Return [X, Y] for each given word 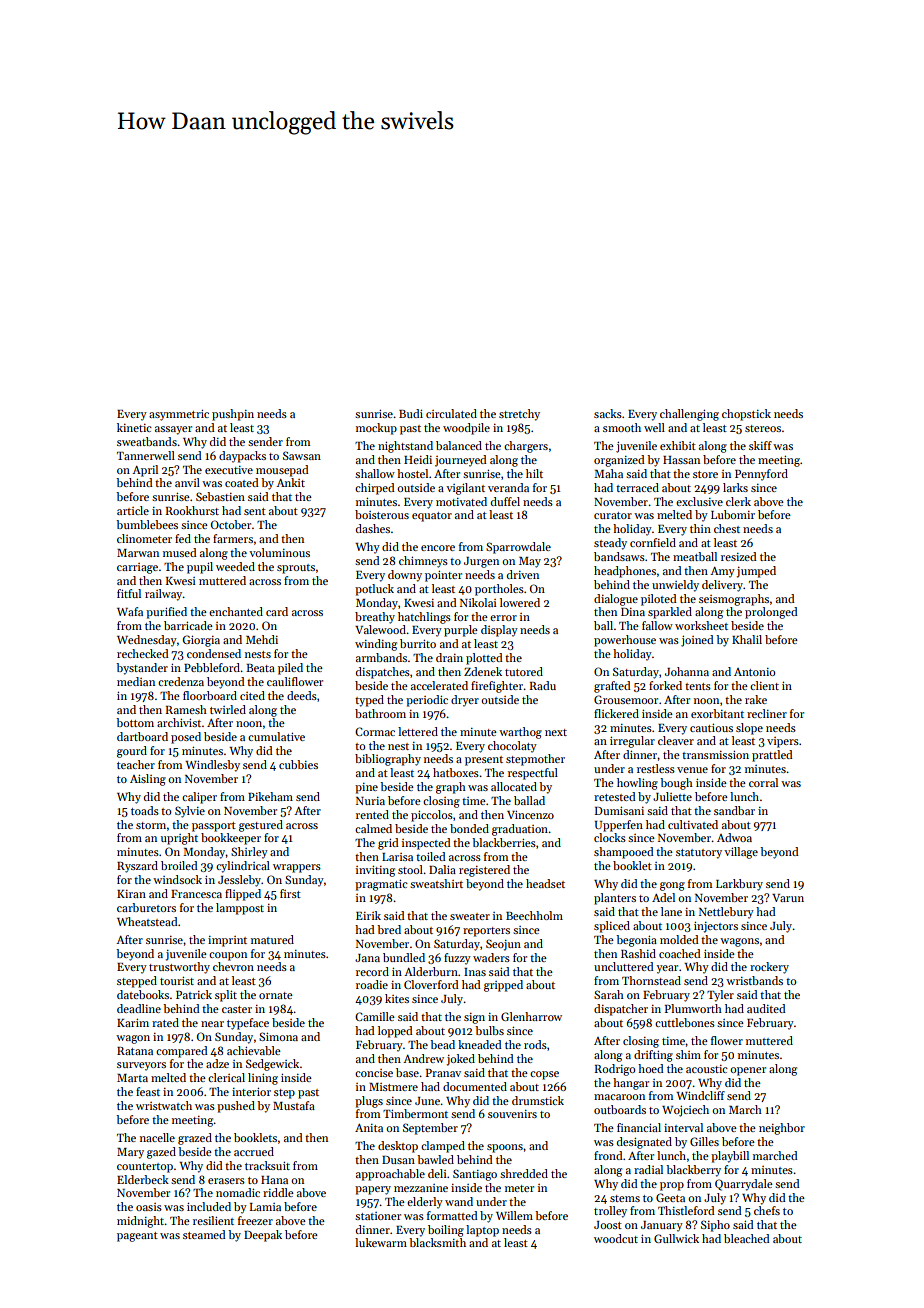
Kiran [131, 894]
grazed [195, 1139]
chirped [375, 489]
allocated [514, 786]
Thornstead [651, 980]
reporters [486, 932]
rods [535, 1044]
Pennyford [761, 475]
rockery [769, 968]
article [133, 510]
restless [656, 768]
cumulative [276, 736]
